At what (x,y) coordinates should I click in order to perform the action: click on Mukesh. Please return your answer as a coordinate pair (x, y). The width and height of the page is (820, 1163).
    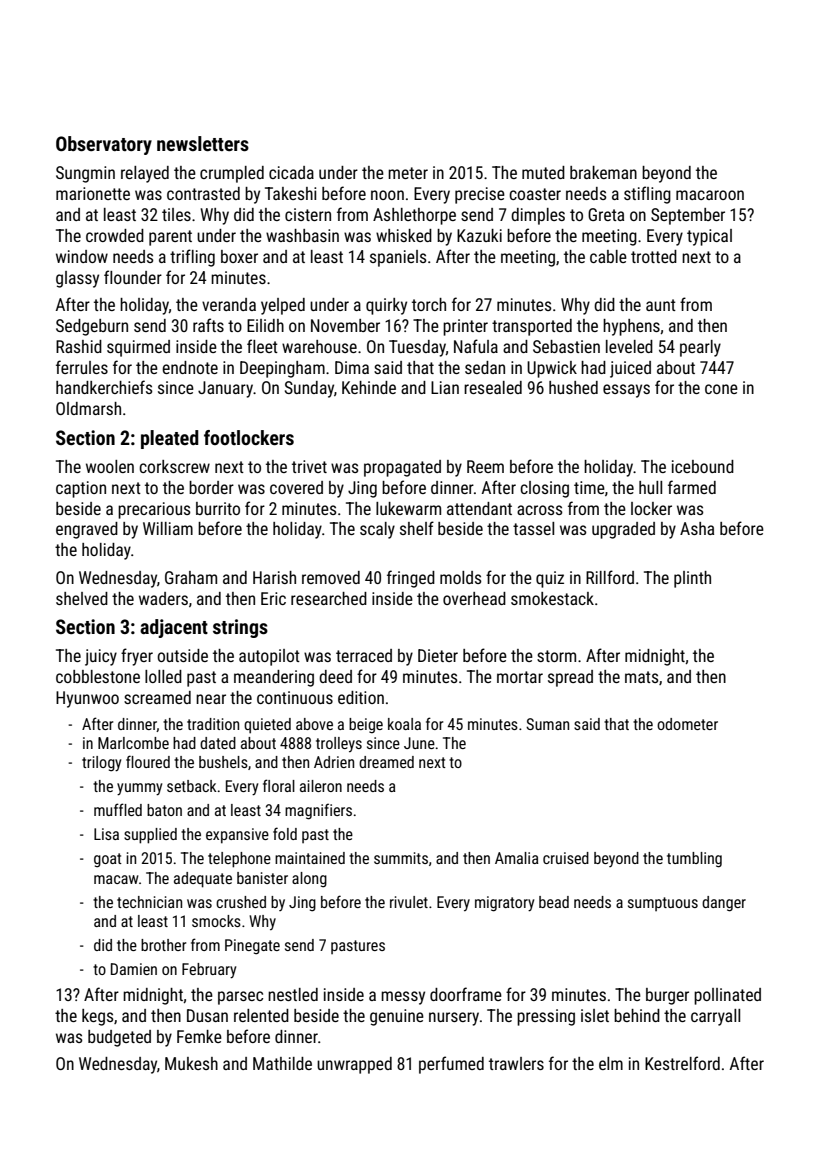
    Looking at the image, I should click on (191, 1063).
